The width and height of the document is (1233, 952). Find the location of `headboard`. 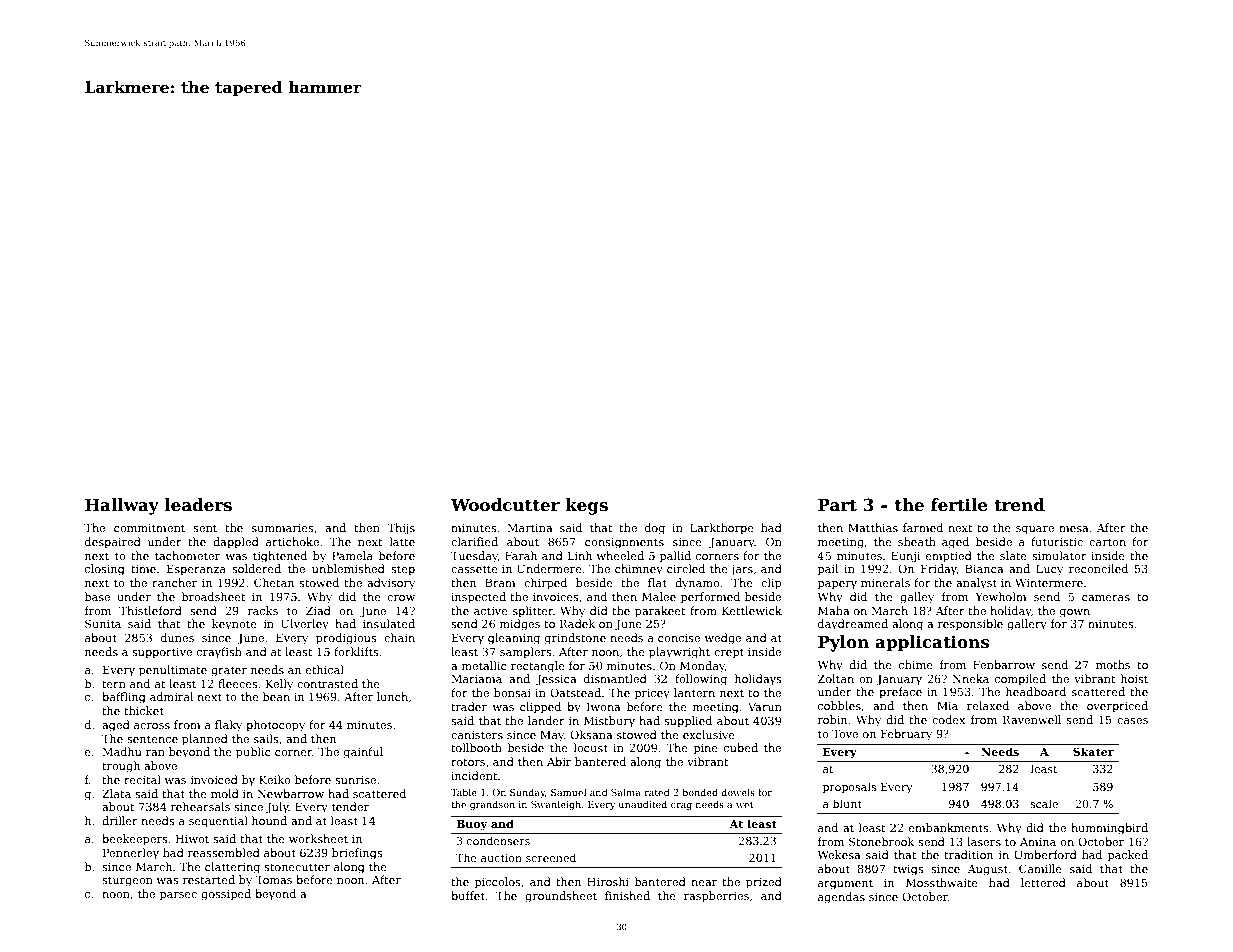

headboard is located at coordinates (1036, 691).
